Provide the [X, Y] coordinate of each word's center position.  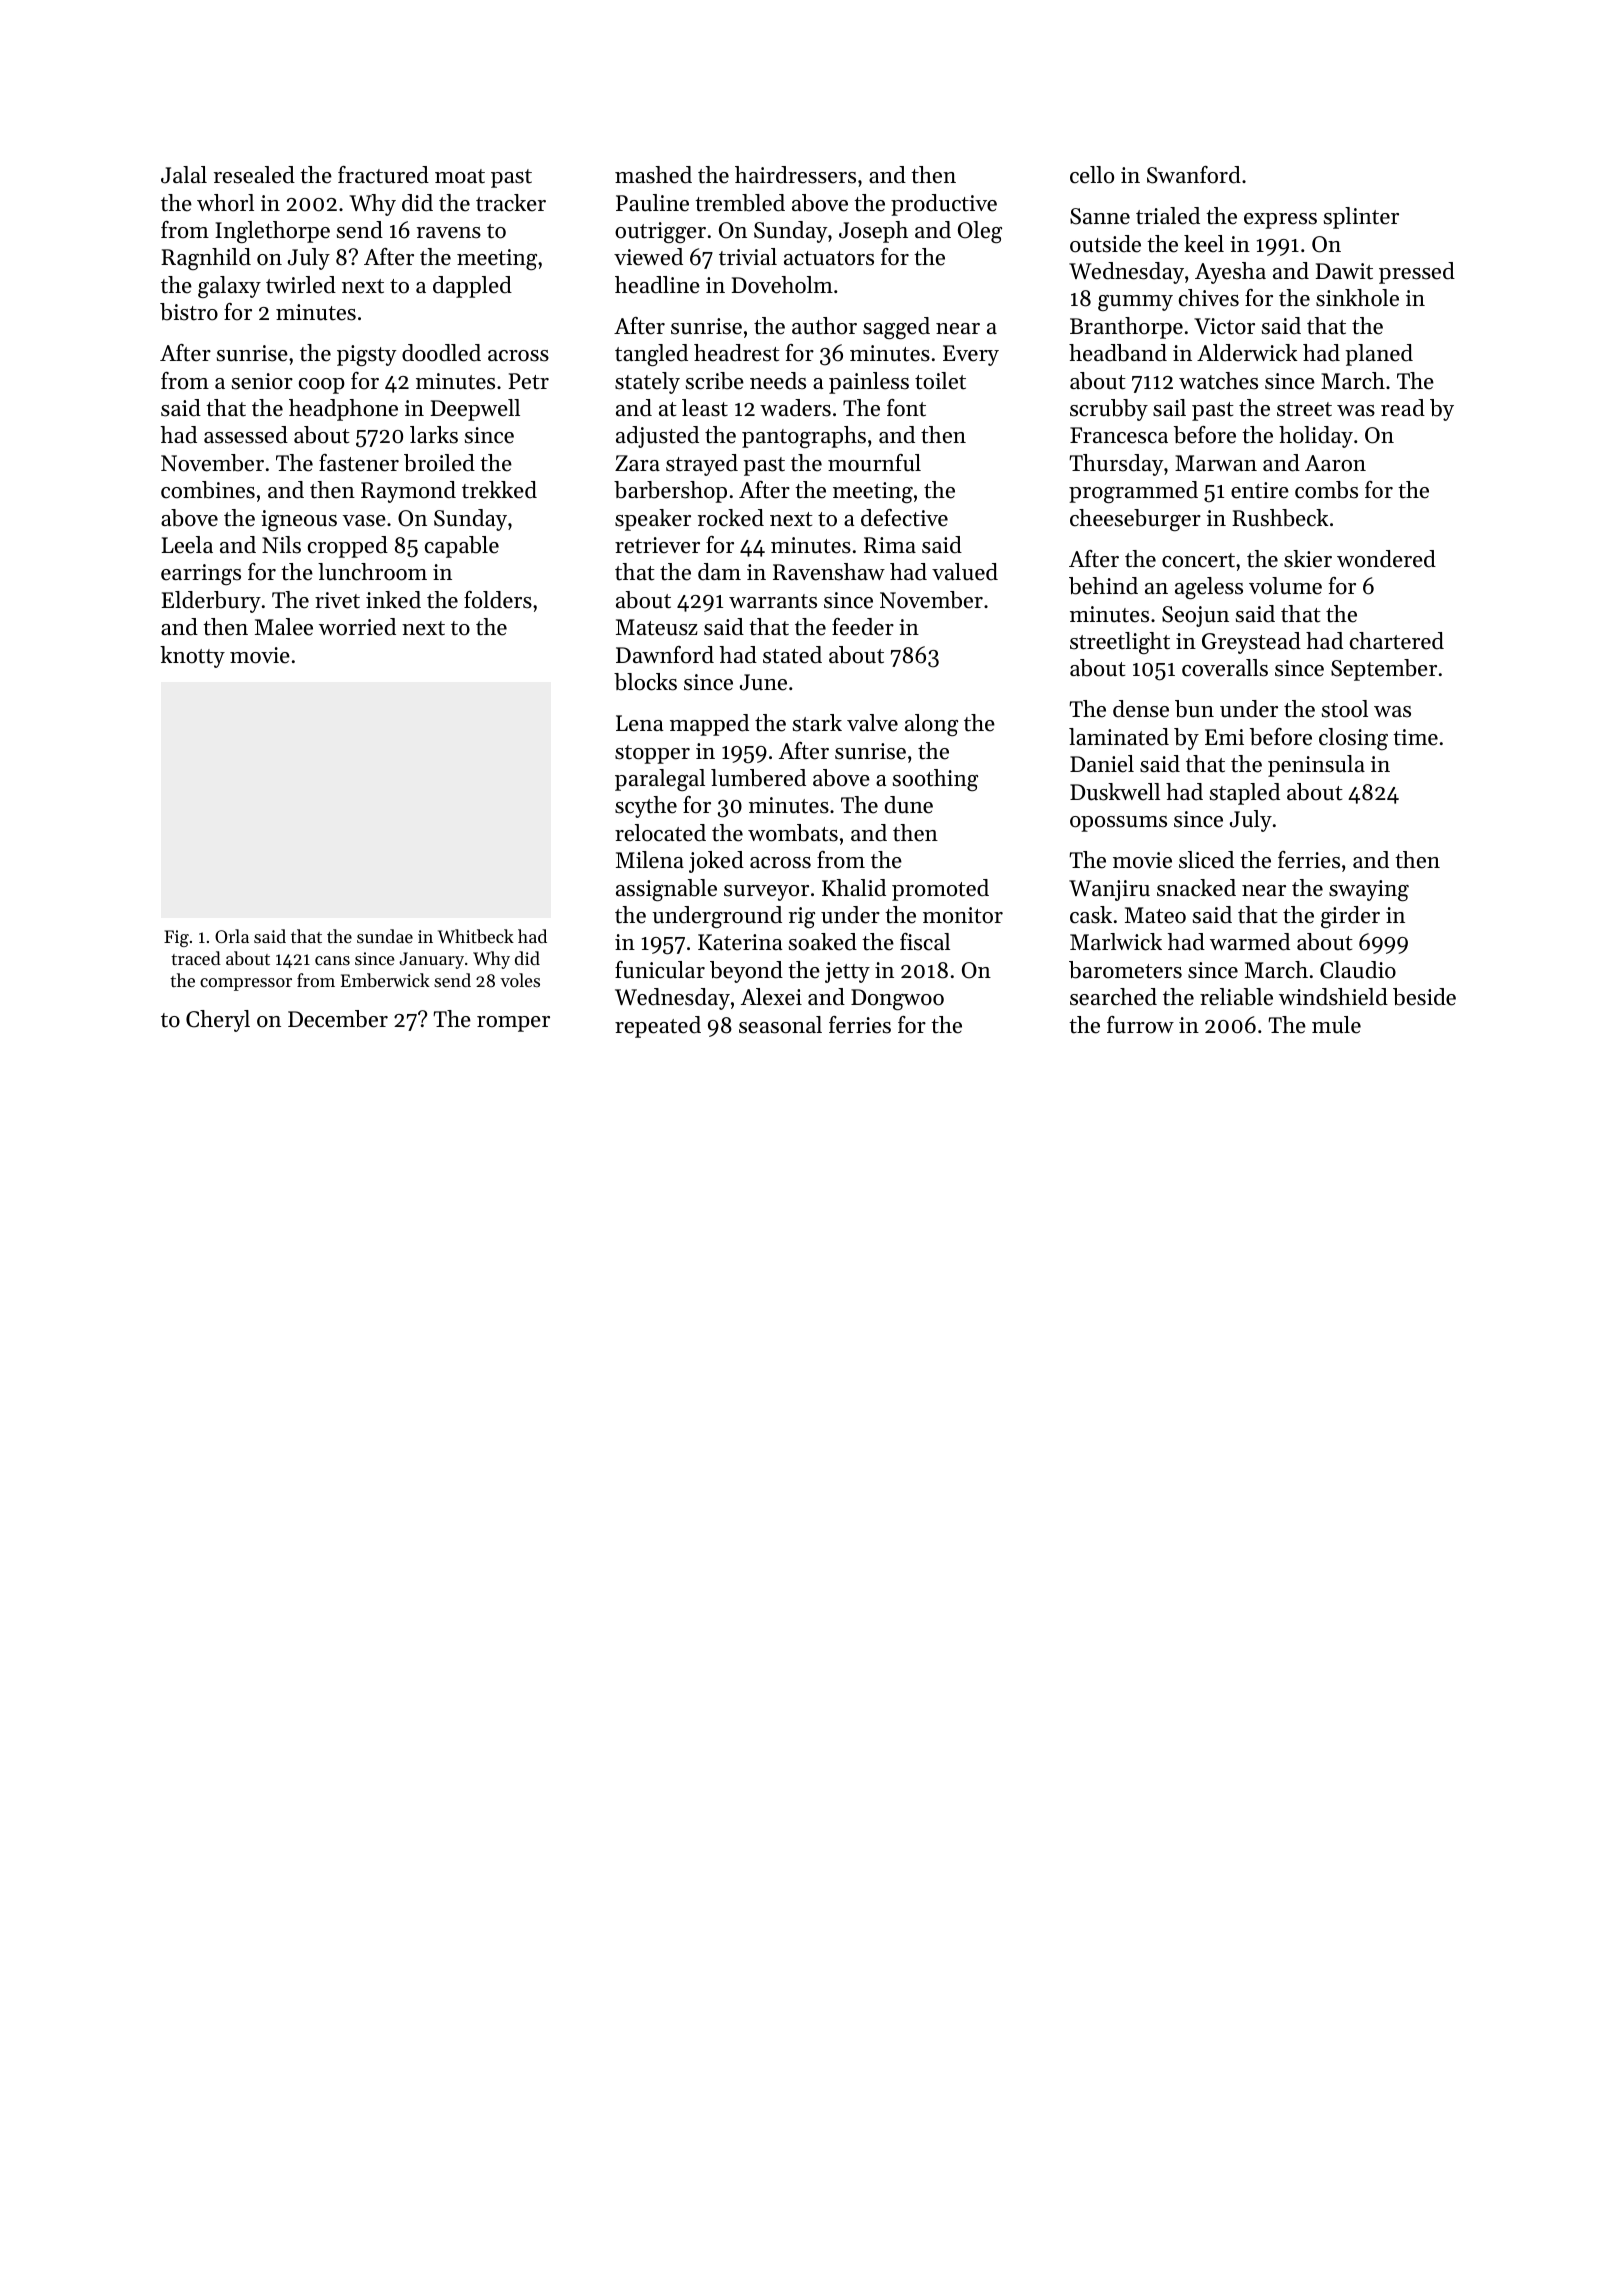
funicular [660, 970]
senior [262, 381]
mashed [653, 175]
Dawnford [665, 655]
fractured [383, 175]
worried [357, 627]
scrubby [1109, 410]
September [1384, 670]
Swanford [1194, 175]
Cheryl [218, 1021]
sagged [896, 328]
